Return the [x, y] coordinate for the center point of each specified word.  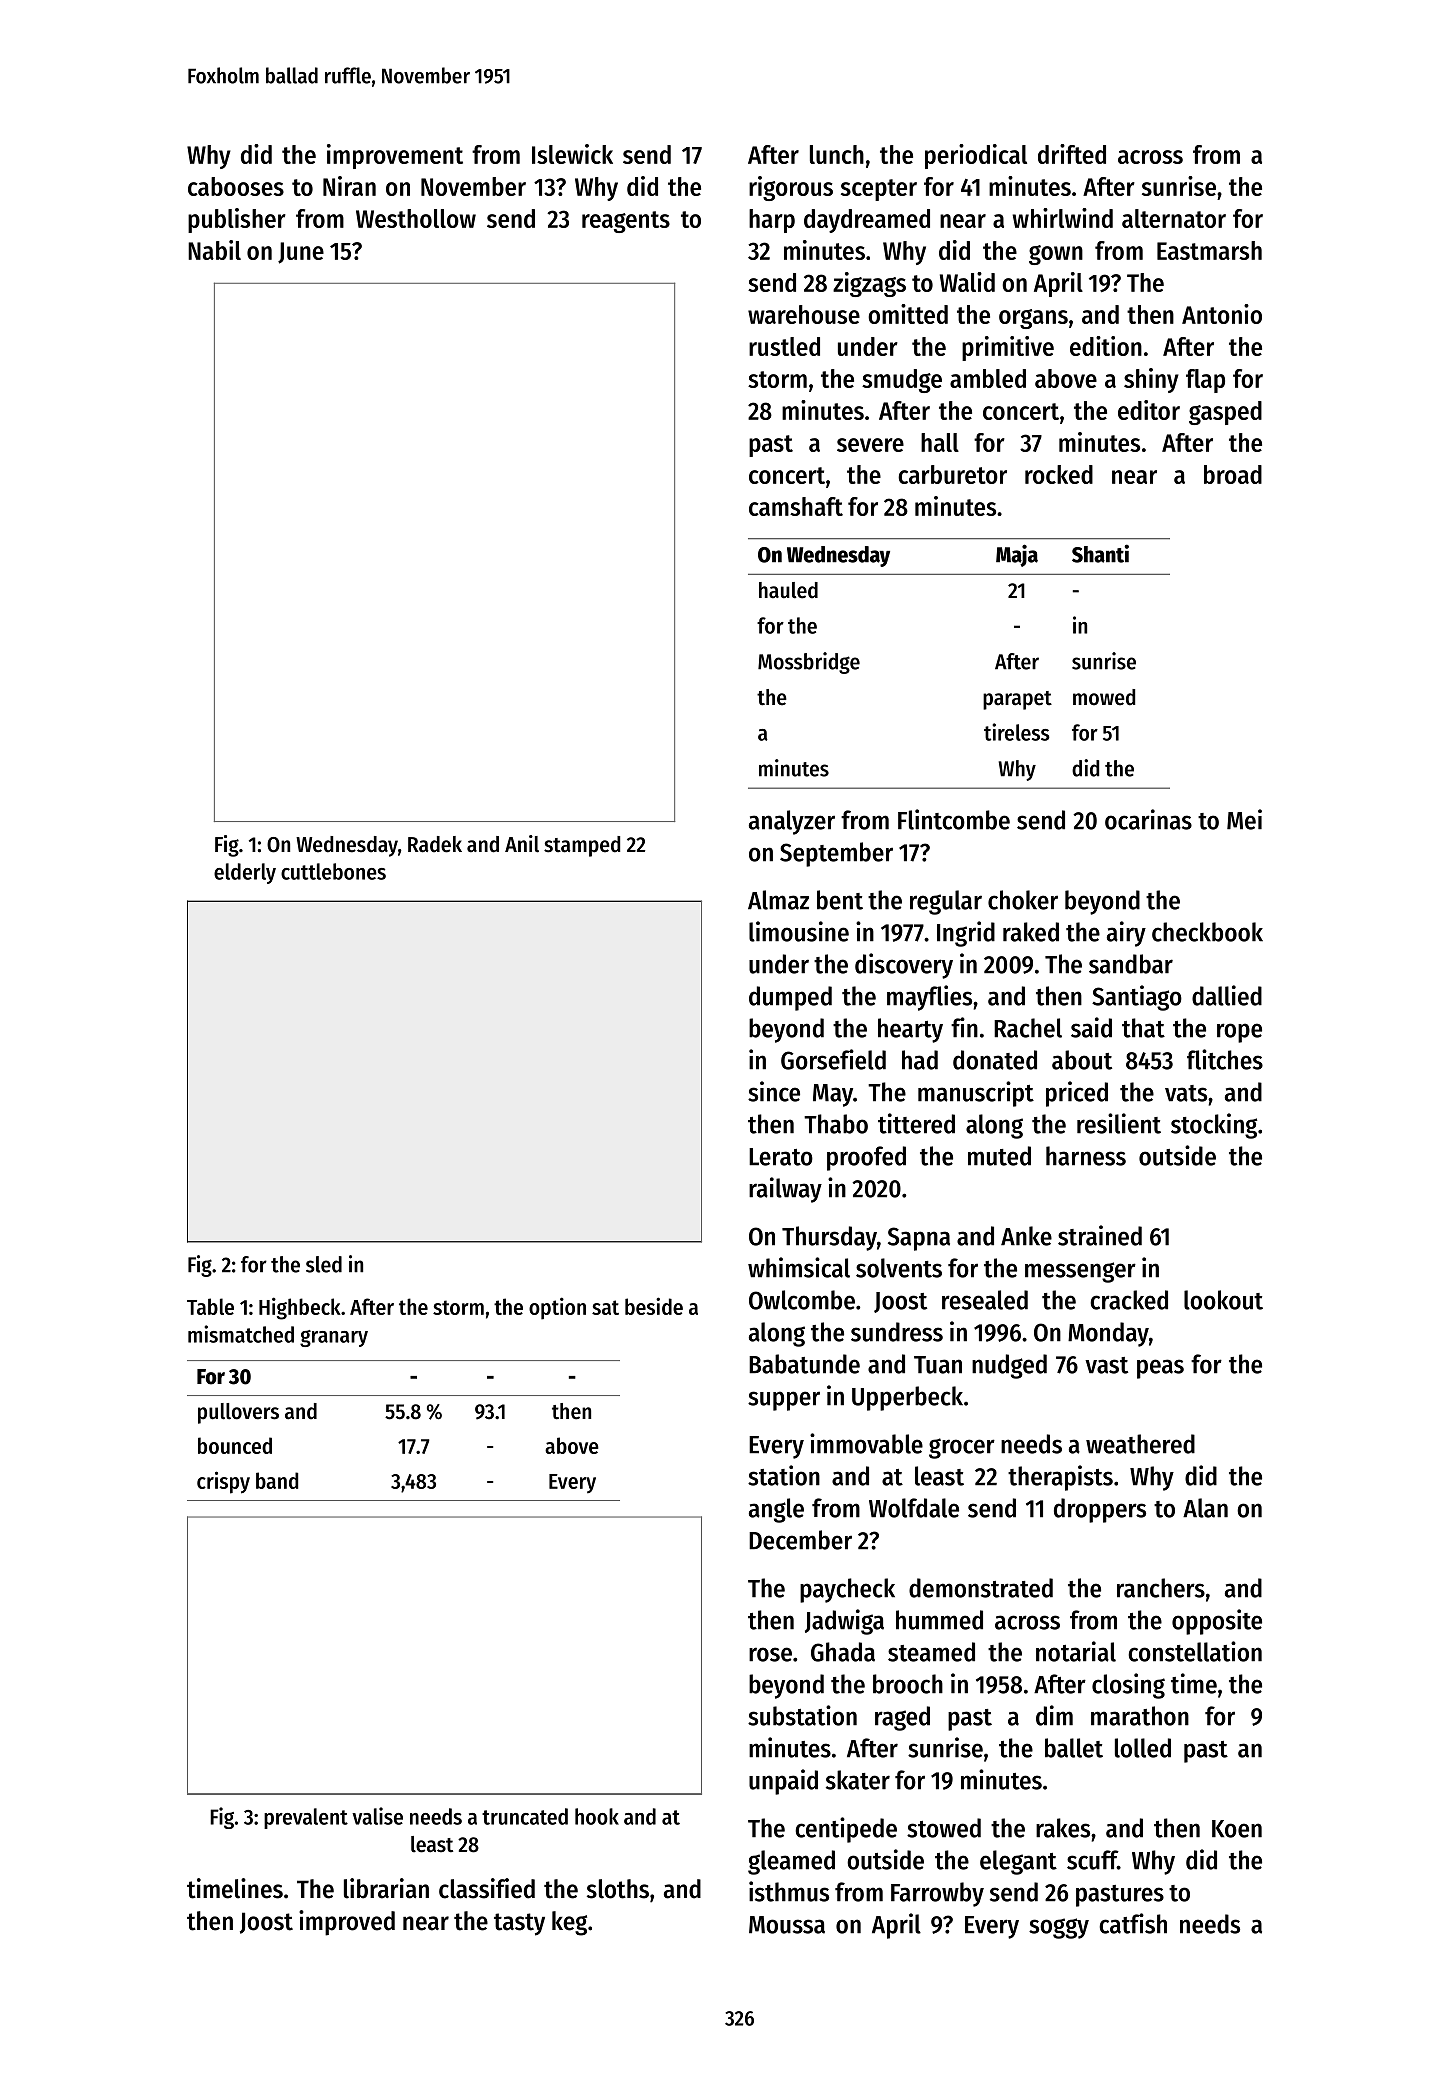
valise [377, 1816]
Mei [1244, 819]
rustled [784, 346]
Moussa [787, 1925]
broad [1233, 474]
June [301, 253]
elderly [245, 873]
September [836, 854]
